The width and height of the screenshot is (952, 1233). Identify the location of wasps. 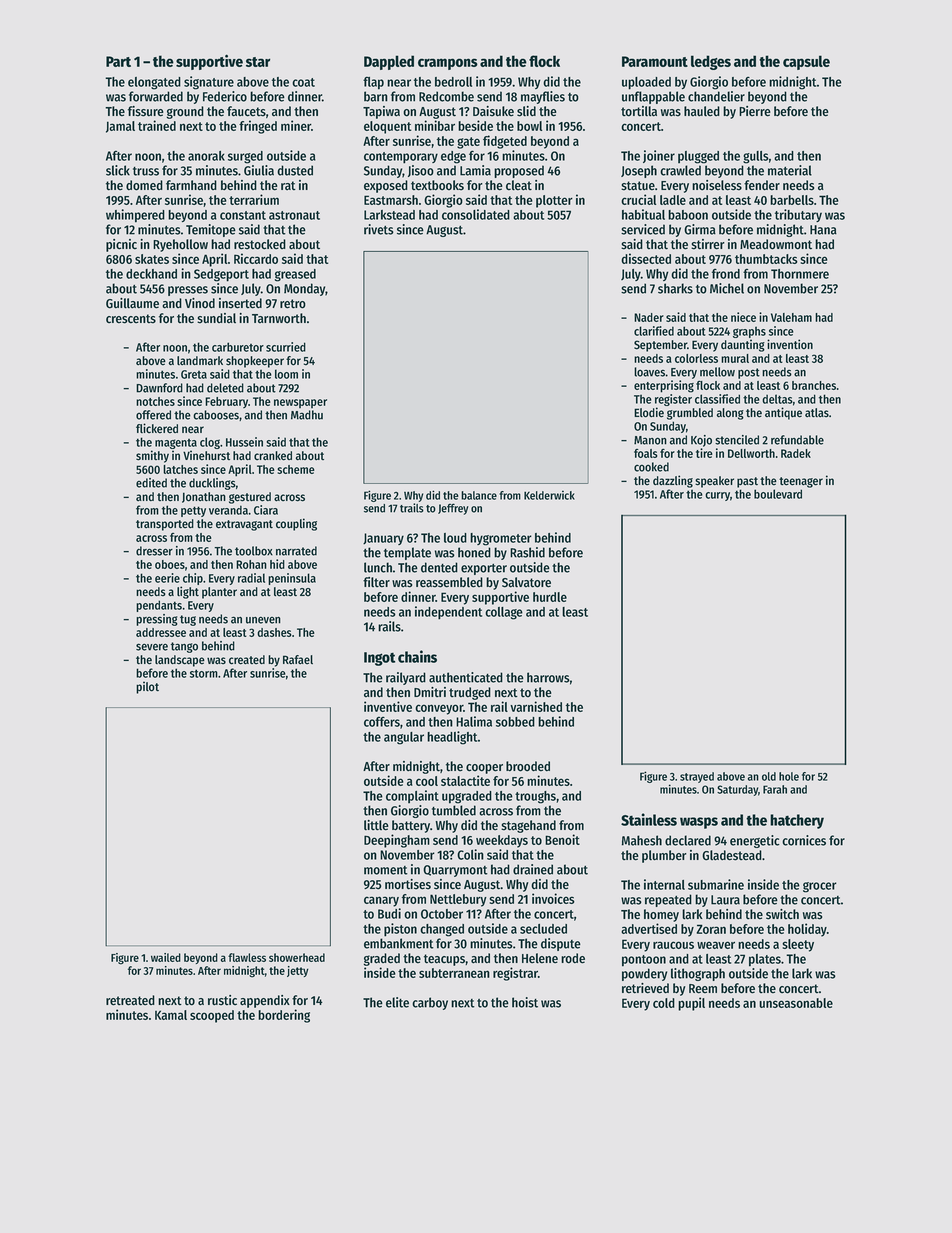
(699, 823).
